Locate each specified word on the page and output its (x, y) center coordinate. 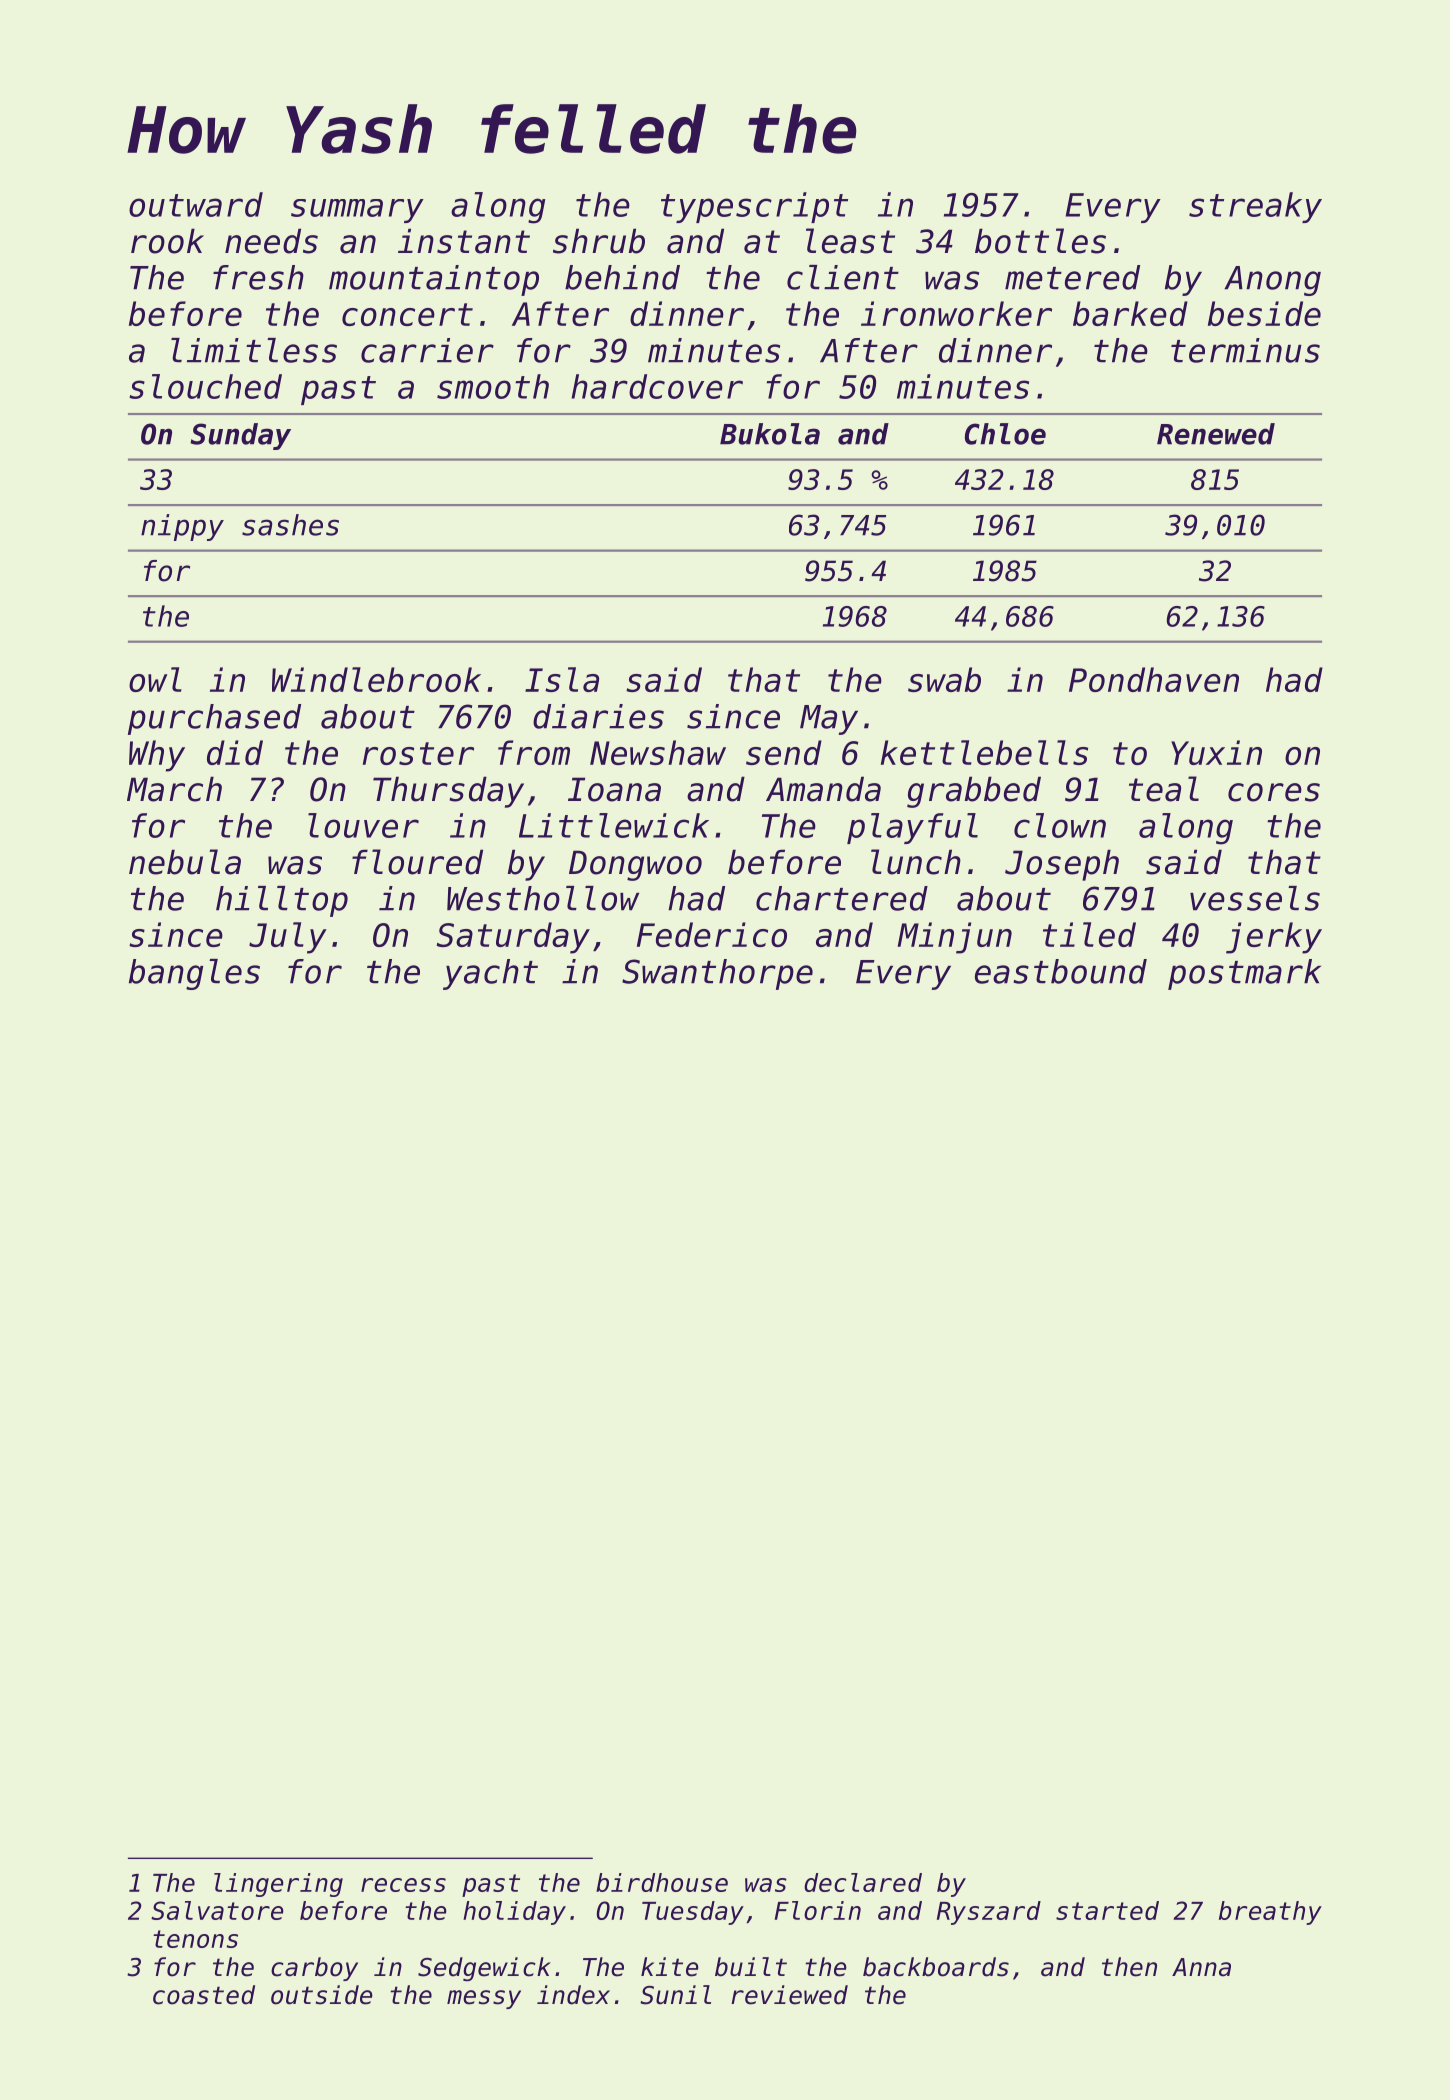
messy (484, 1999)
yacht (490, 974)
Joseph (1062, 865)
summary (357, 211)
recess (403, 1885)
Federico (712, 934)
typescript (754, 207)
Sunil (675, 1995)
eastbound (1061, 971)
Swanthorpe (717, 974)
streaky (1255, 207)
